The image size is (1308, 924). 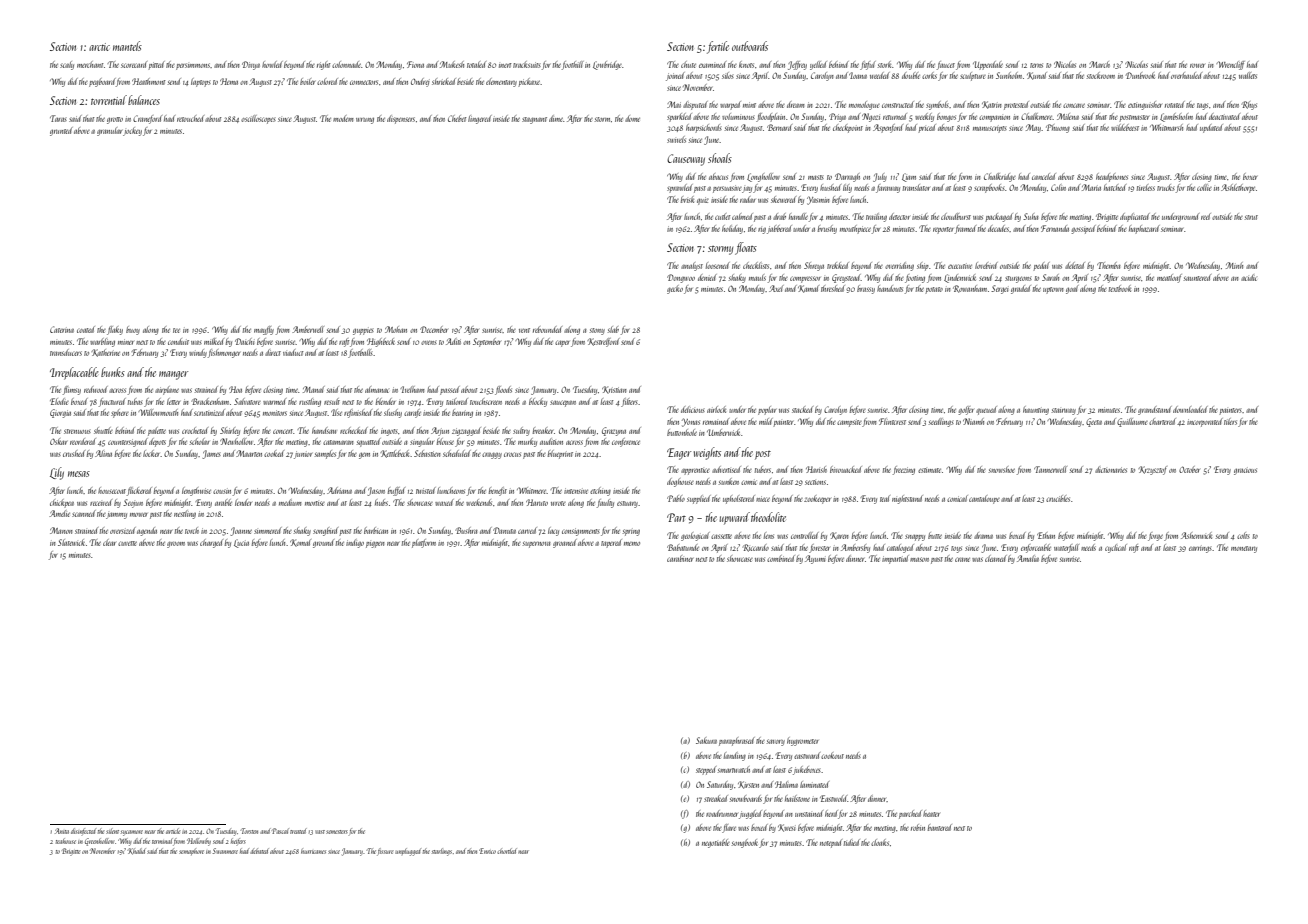 I want to click on checkpoint, so click(x=848, y=128).
